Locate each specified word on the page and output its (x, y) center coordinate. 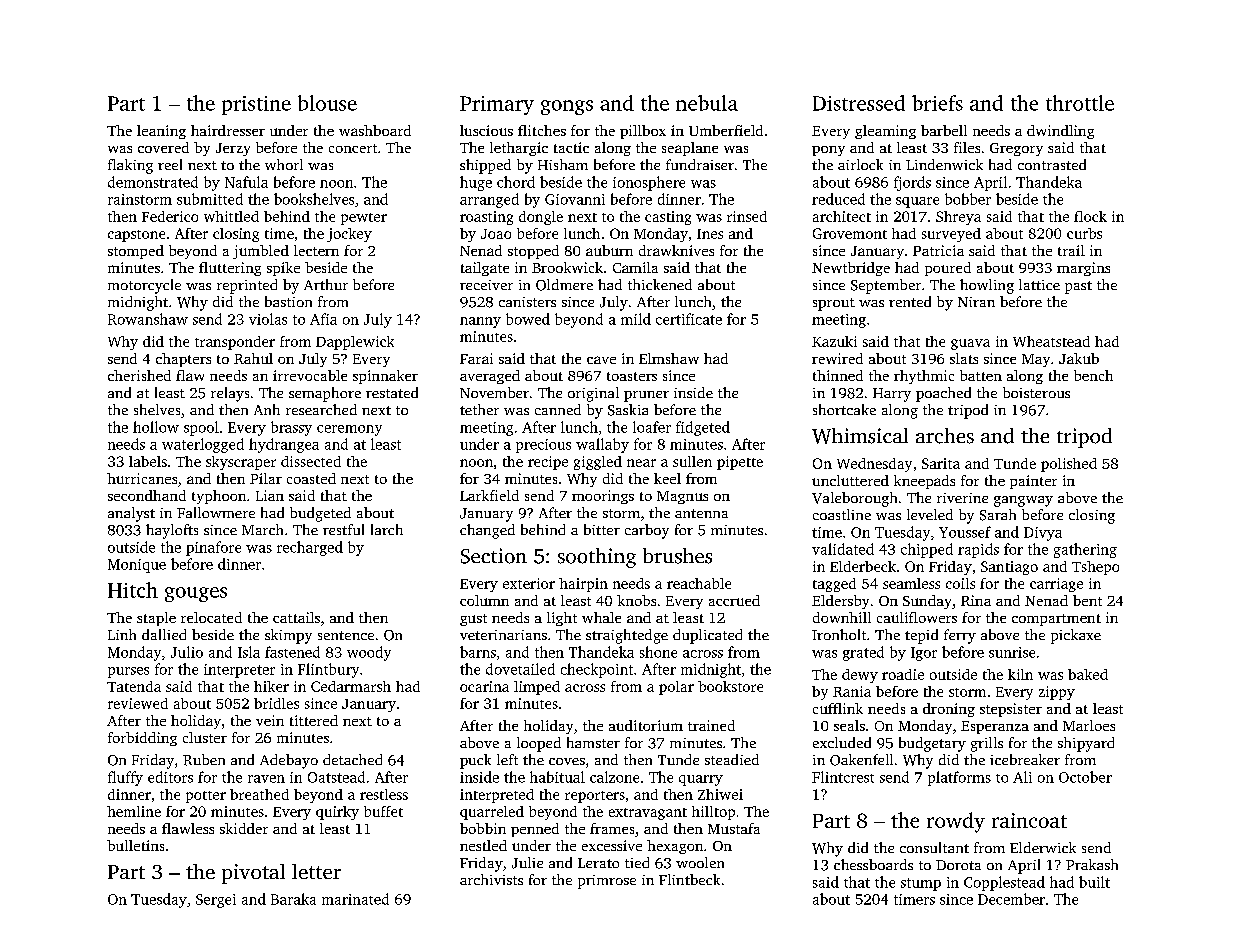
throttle (1080, 103)
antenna (701, 513)
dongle (541, 218)
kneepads (924, 482)
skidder (244, 828)
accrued (734, 600)
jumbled (261, 252)
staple (156, 619)
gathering (1085, 550)
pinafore (213, 548)
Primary (497, 105)
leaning (161, 132)
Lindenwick (944, 164)
